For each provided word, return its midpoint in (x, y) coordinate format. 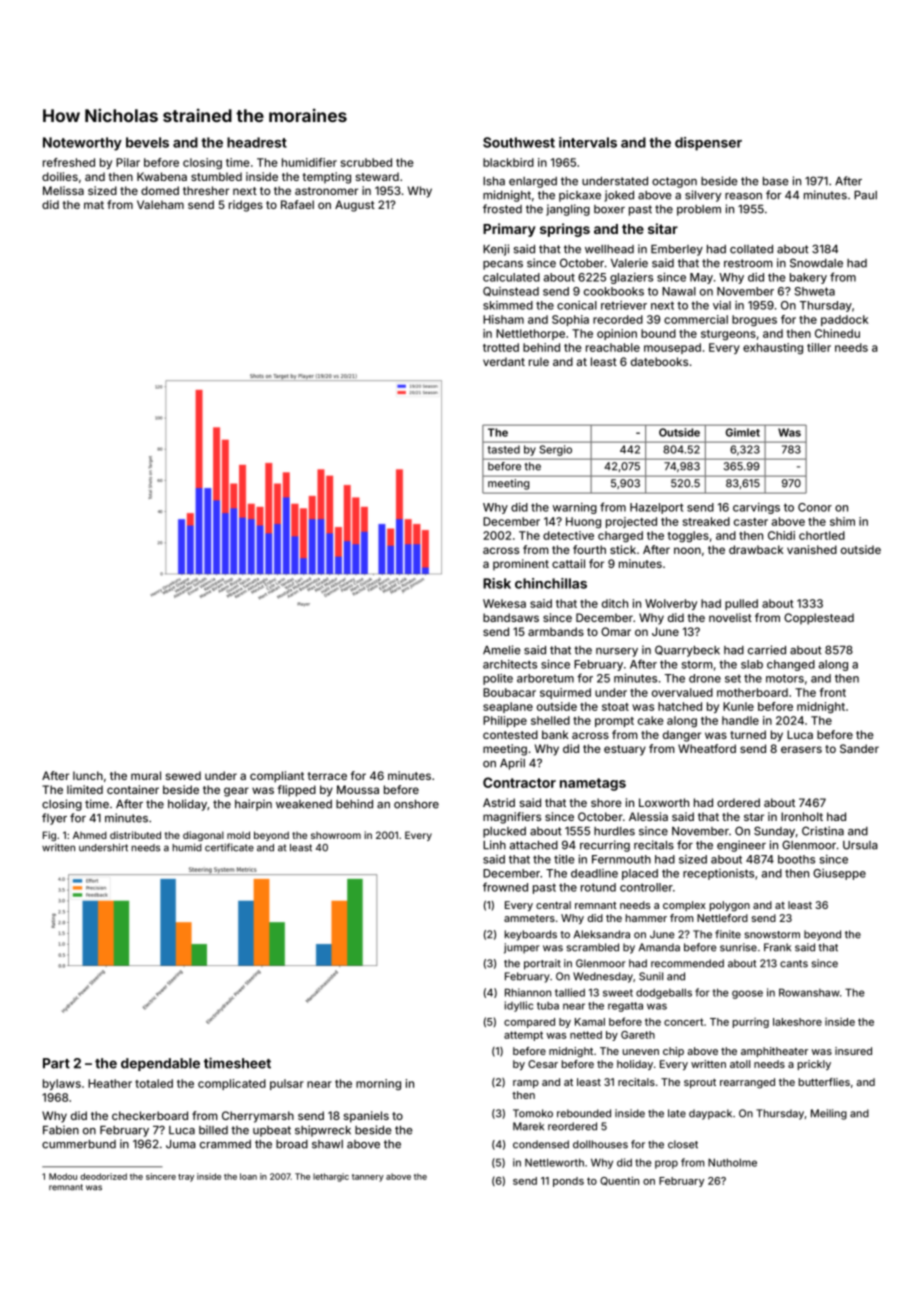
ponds (568, 1182)
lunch (88, 775)
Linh (494, 845)
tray (186, 1178)
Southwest (519, 142)
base (776, 181)
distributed (135, 835)
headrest (257, 142)
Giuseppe (839, 874)
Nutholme (732, 1162)
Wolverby (671, 604)
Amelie (502, 650)
